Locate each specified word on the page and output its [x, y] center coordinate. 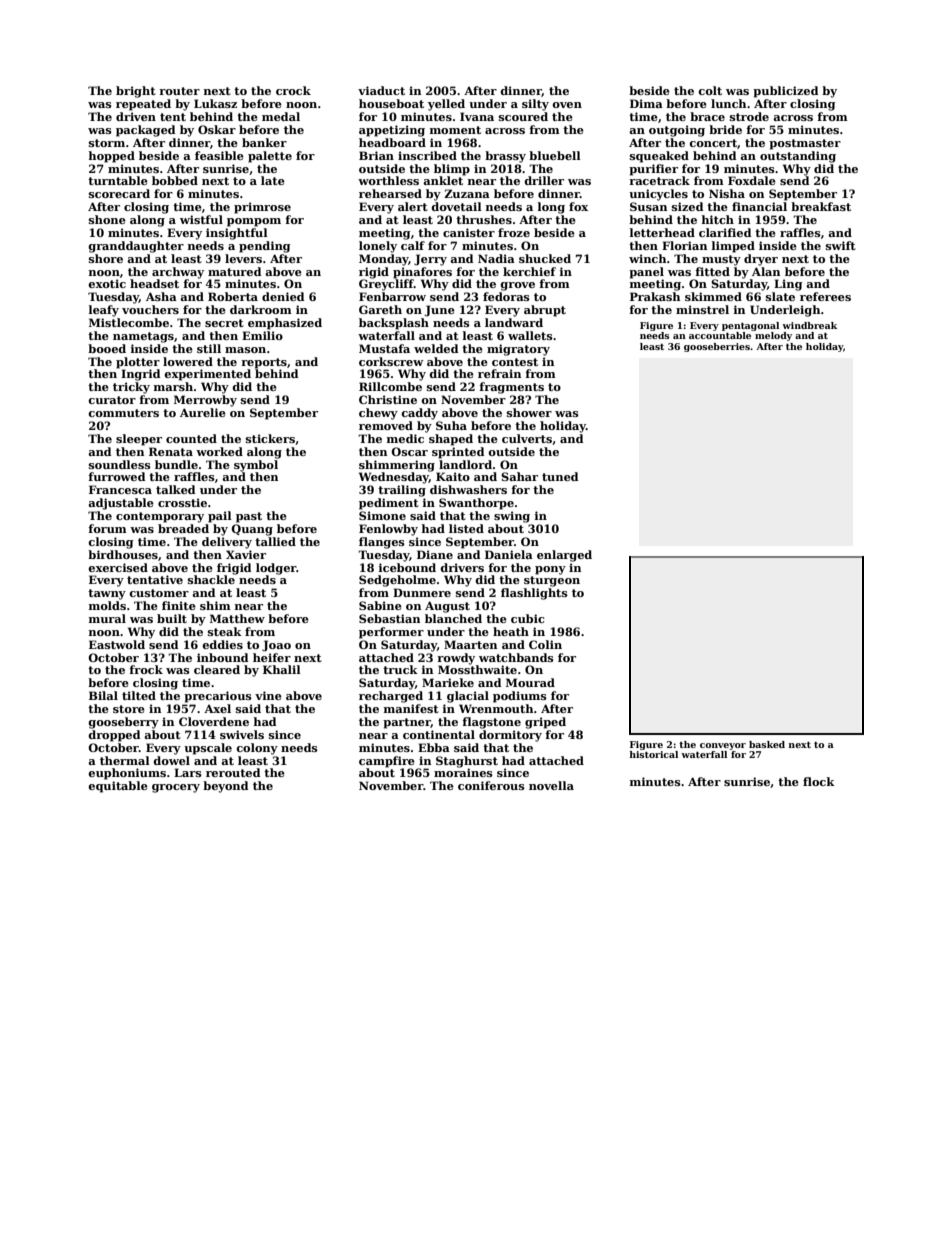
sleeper [139, 440]
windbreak [809, 325]
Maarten [470, 644]
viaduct [381, 90]
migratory [518, 350]
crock [293, 90]
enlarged [564, 556]
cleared [217, 669]
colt [710, 90]
